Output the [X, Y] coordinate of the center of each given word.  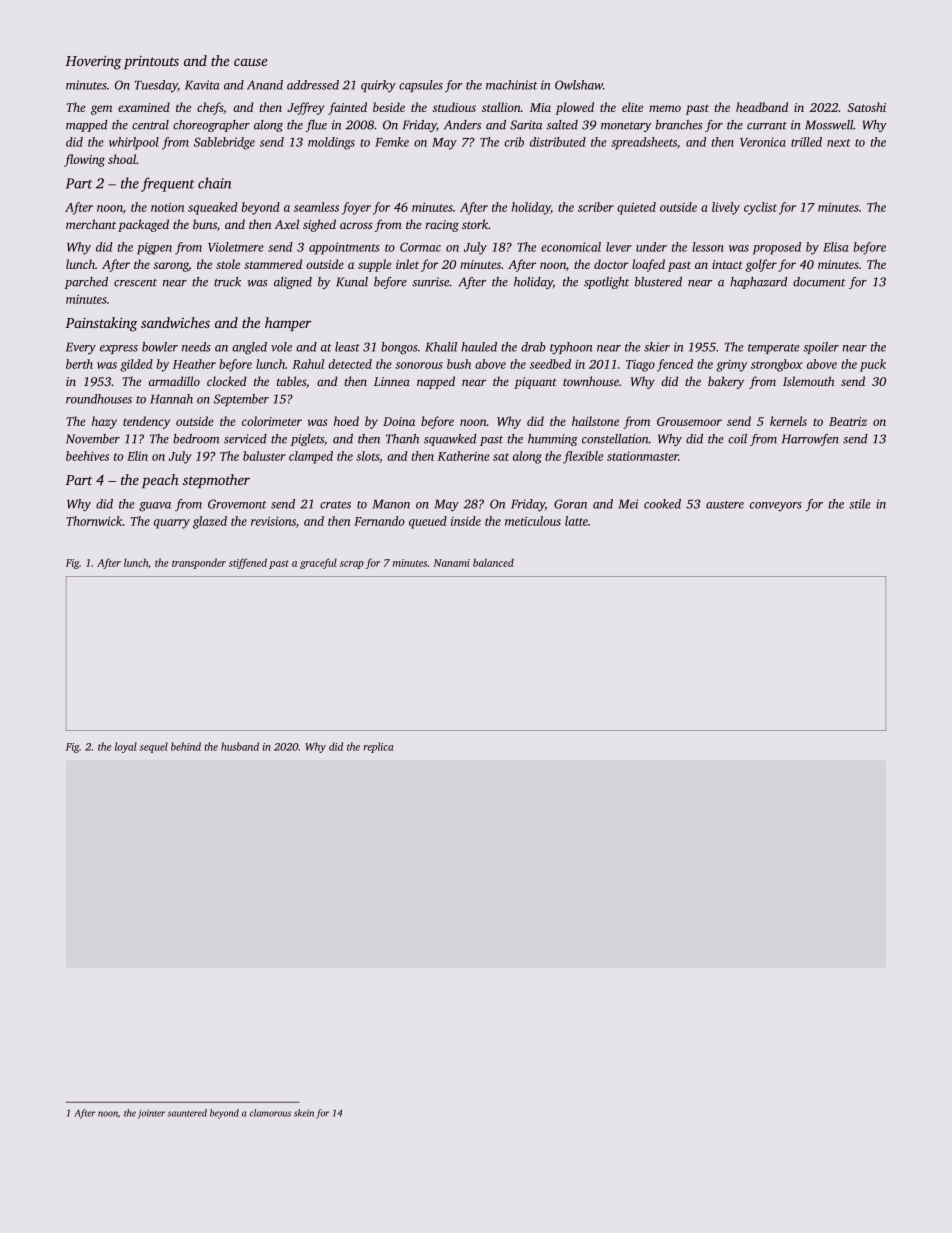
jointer [151, 1114]
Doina [399, 421]
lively [726, 208]
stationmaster [642, 456]
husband [240, 746]
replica [378, 747]
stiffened [248, 563]
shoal [122, 159]
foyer [356, 208]
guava [155, 507]
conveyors [776, 507]
